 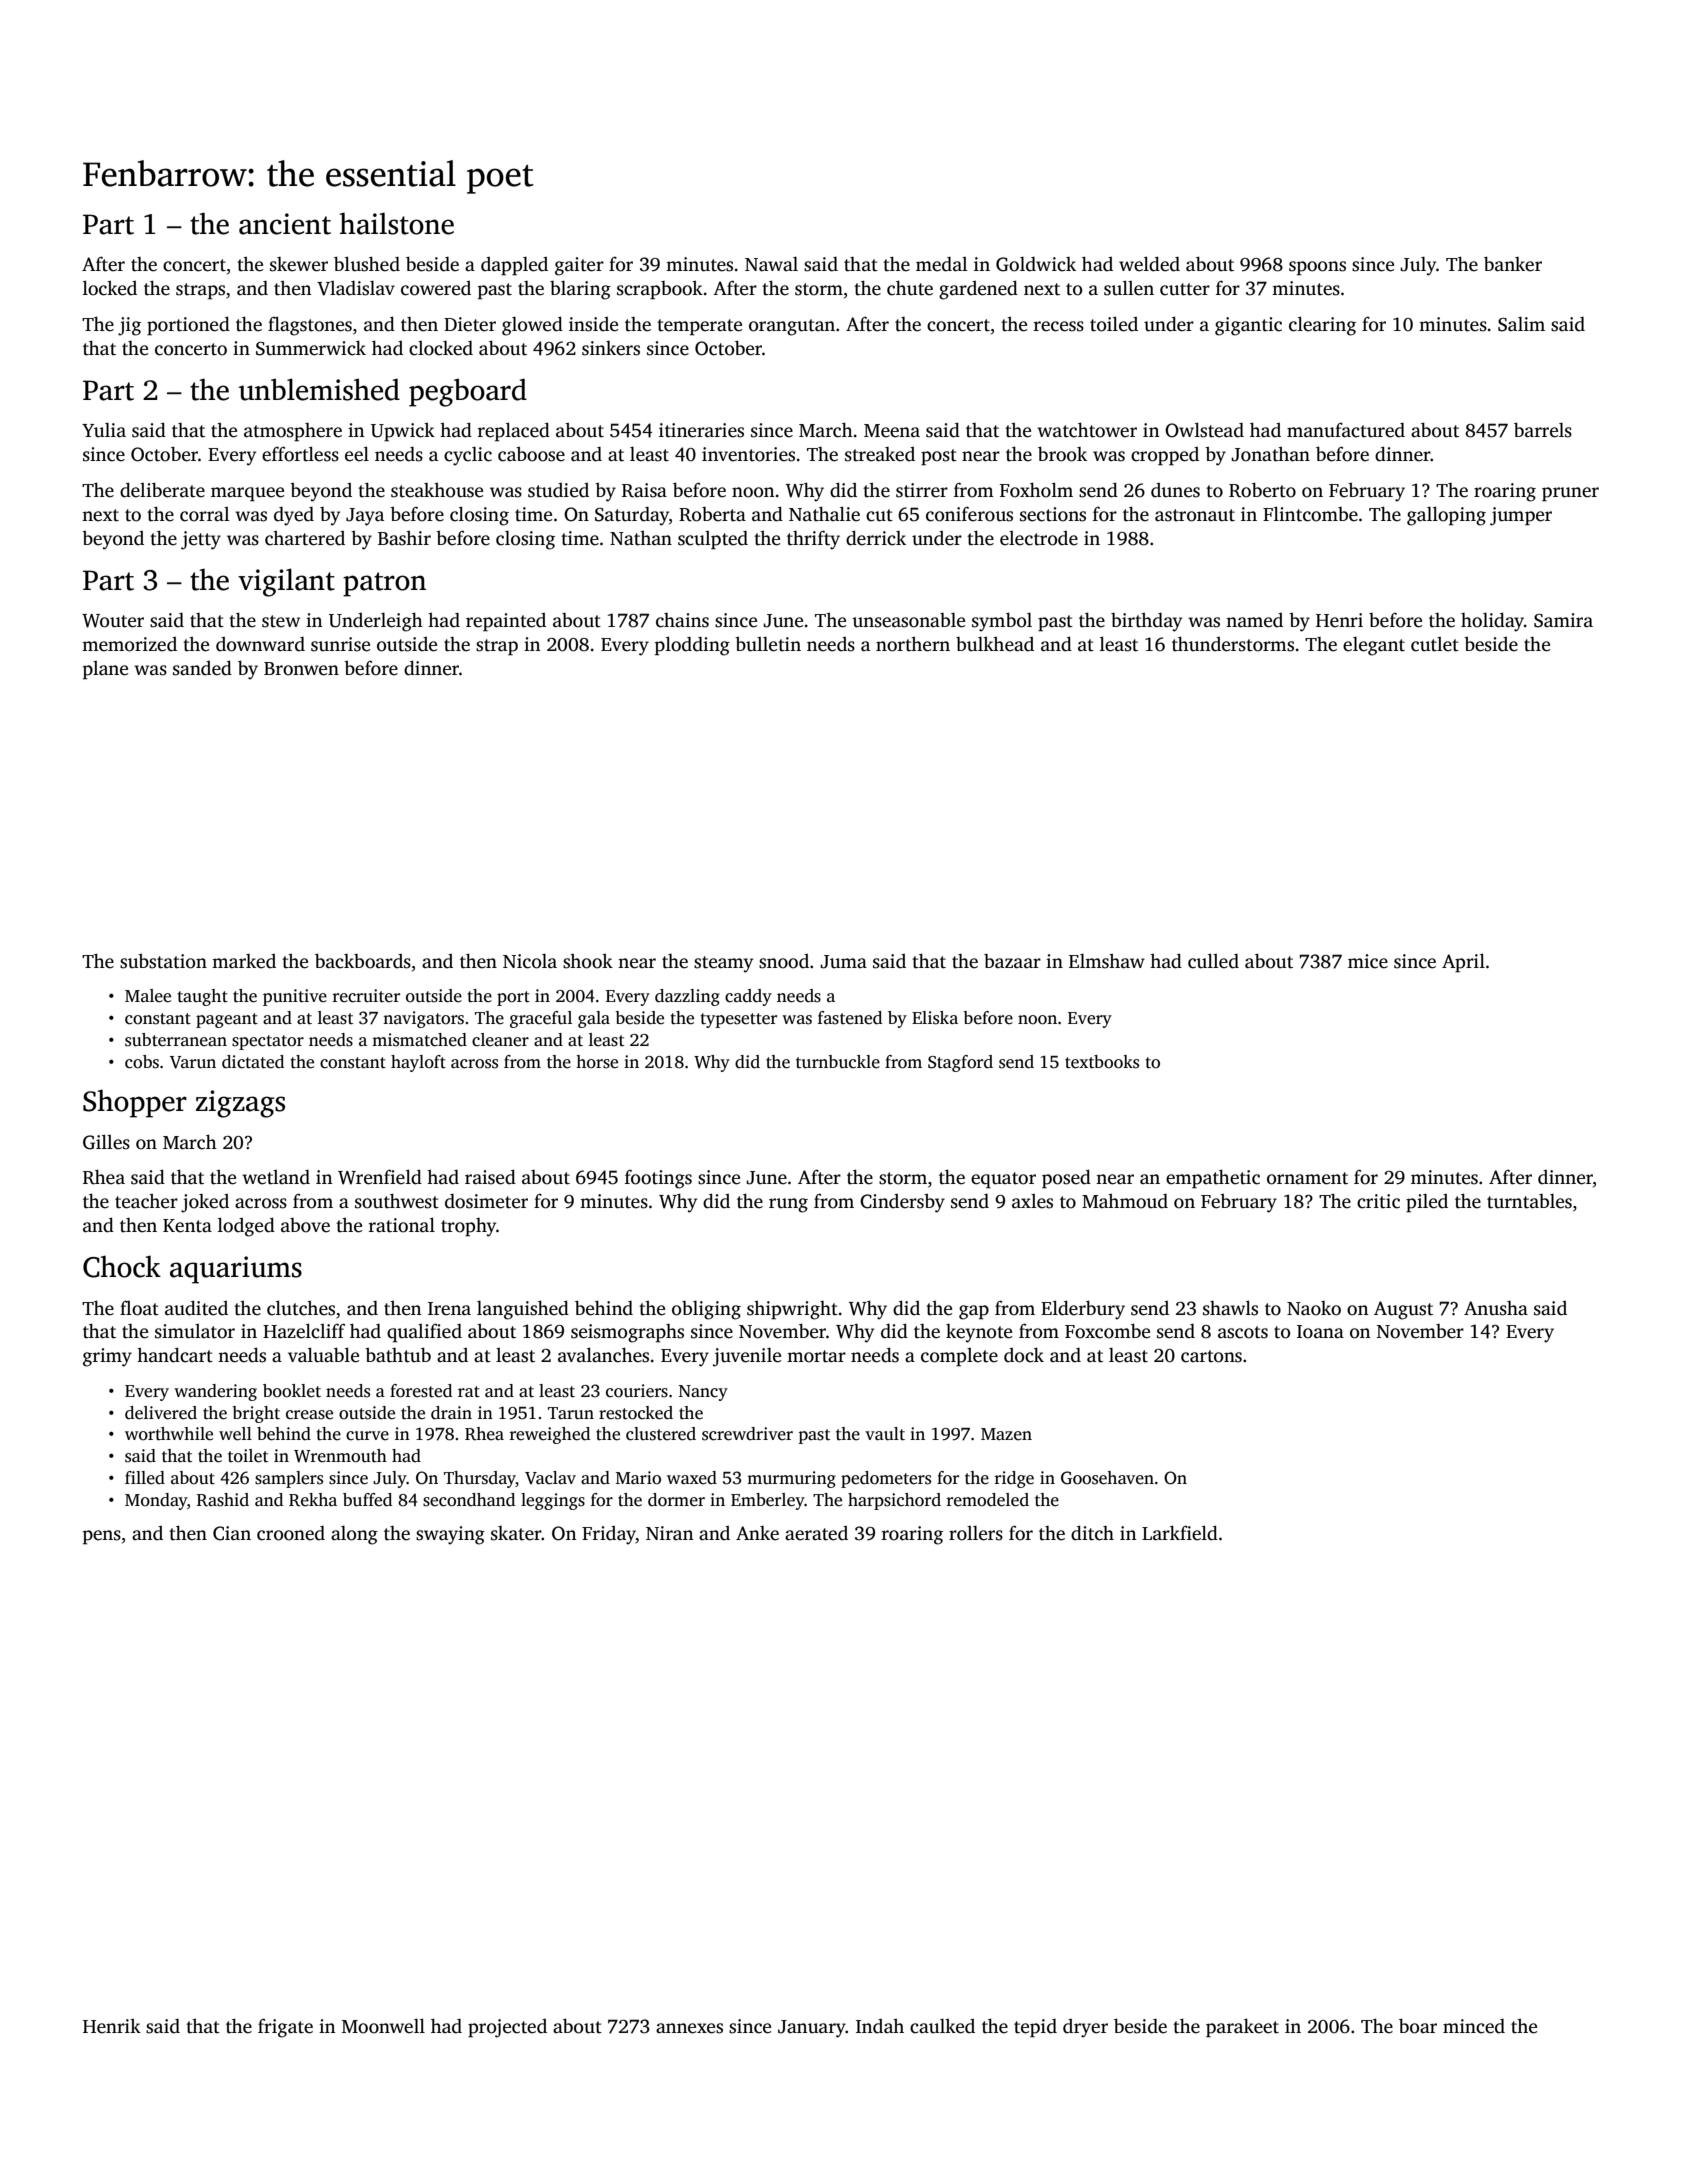 I want to click on Nawal, so click(x=771, y=264).
